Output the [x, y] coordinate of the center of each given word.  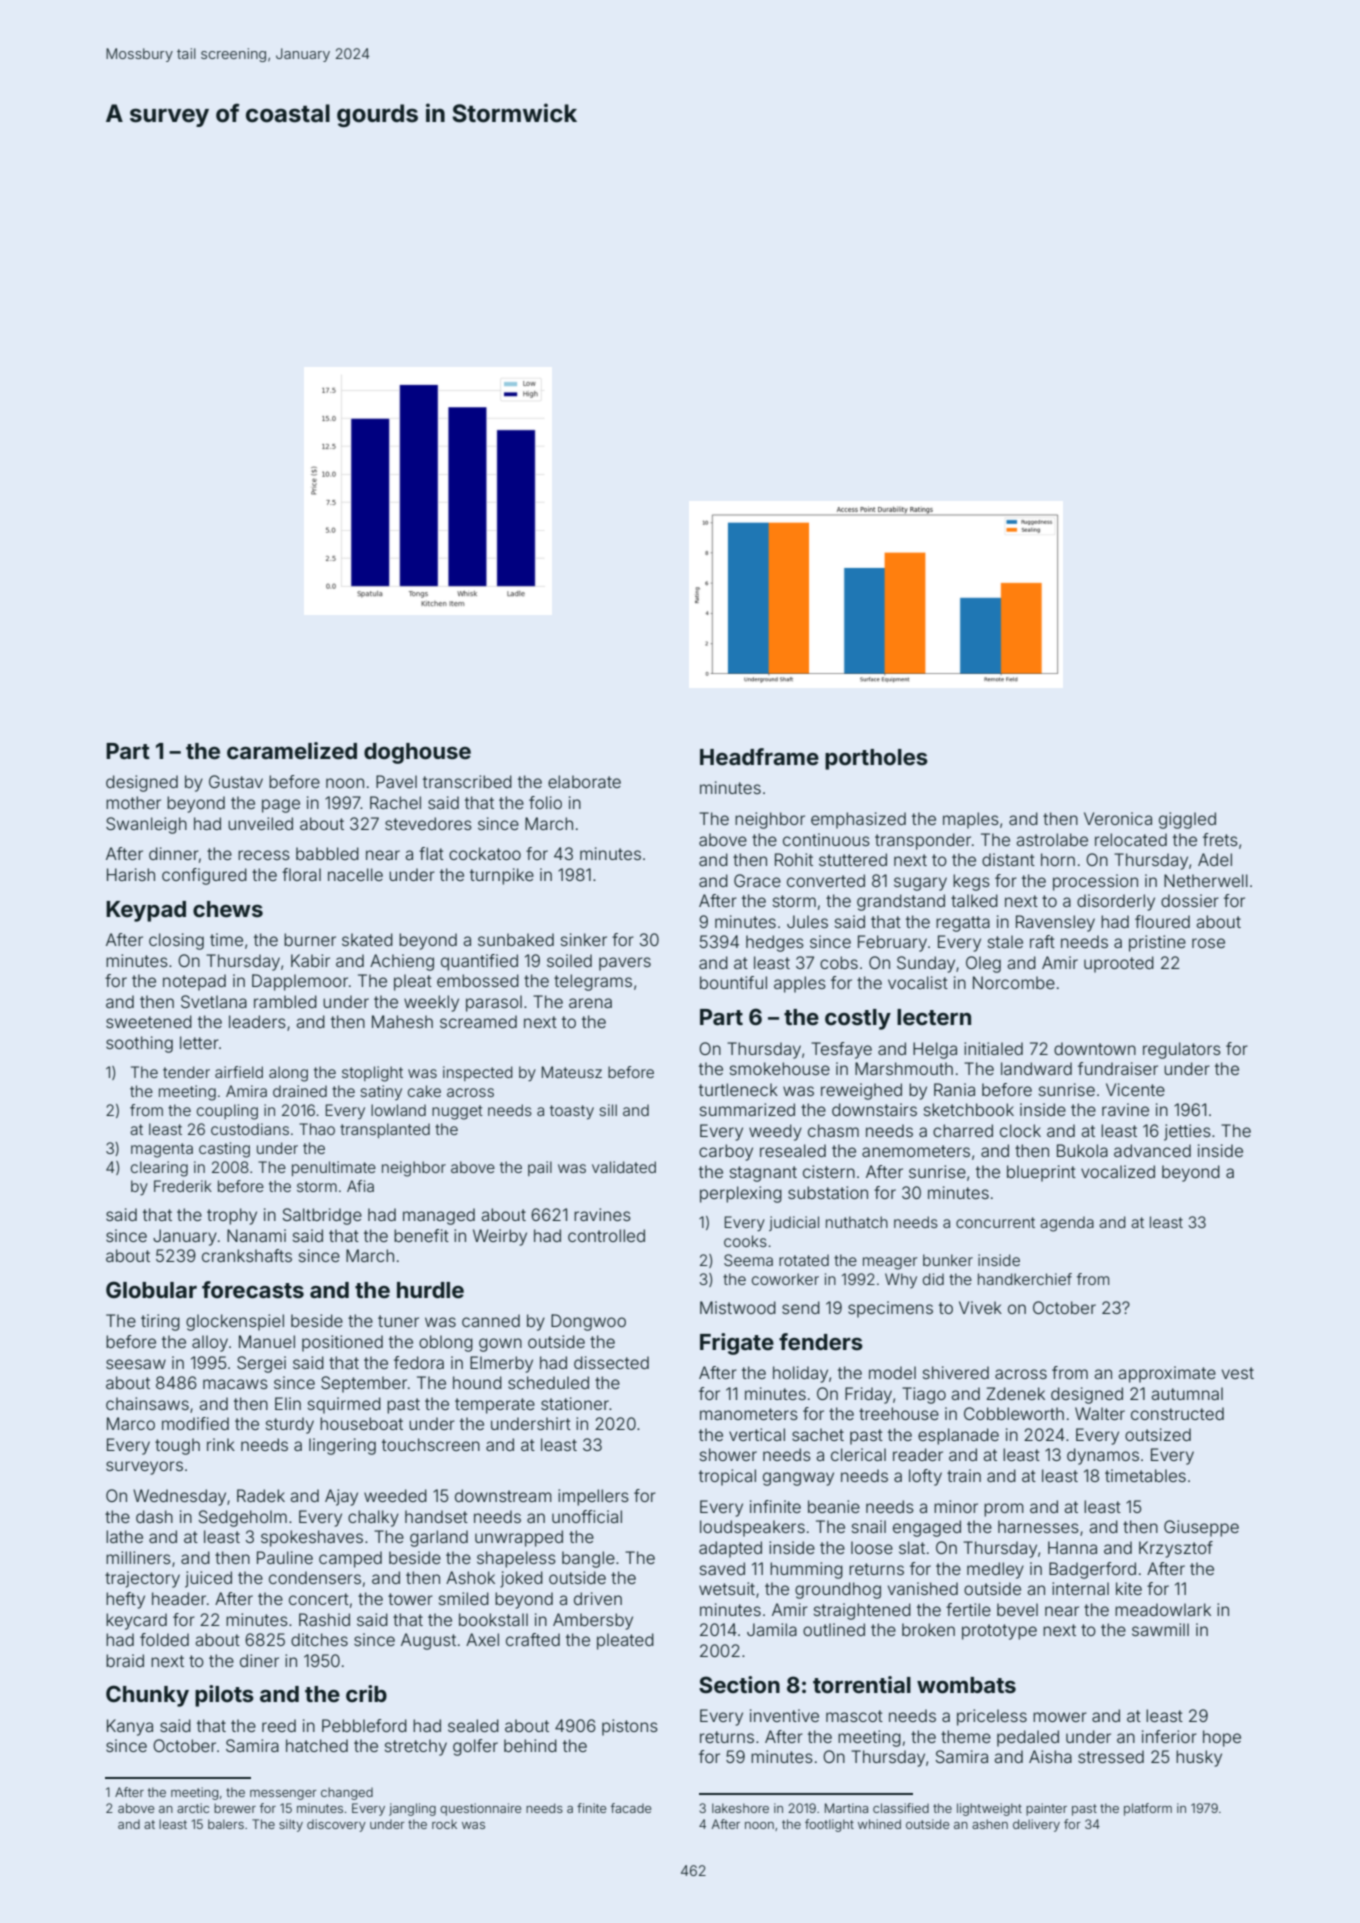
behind [530, 1745]
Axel [482, 1639]
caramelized [292, 750]
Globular [151, 1289]
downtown [1095, 1048]
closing [176, 941]
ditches [319, 1639]
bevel [1017, 1609]
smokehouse [780, 1068]
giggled [1187, 820]
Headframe [759, 756]
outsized [1158, 1434]
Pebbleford [364, 1725]
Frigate [737, 1344]
